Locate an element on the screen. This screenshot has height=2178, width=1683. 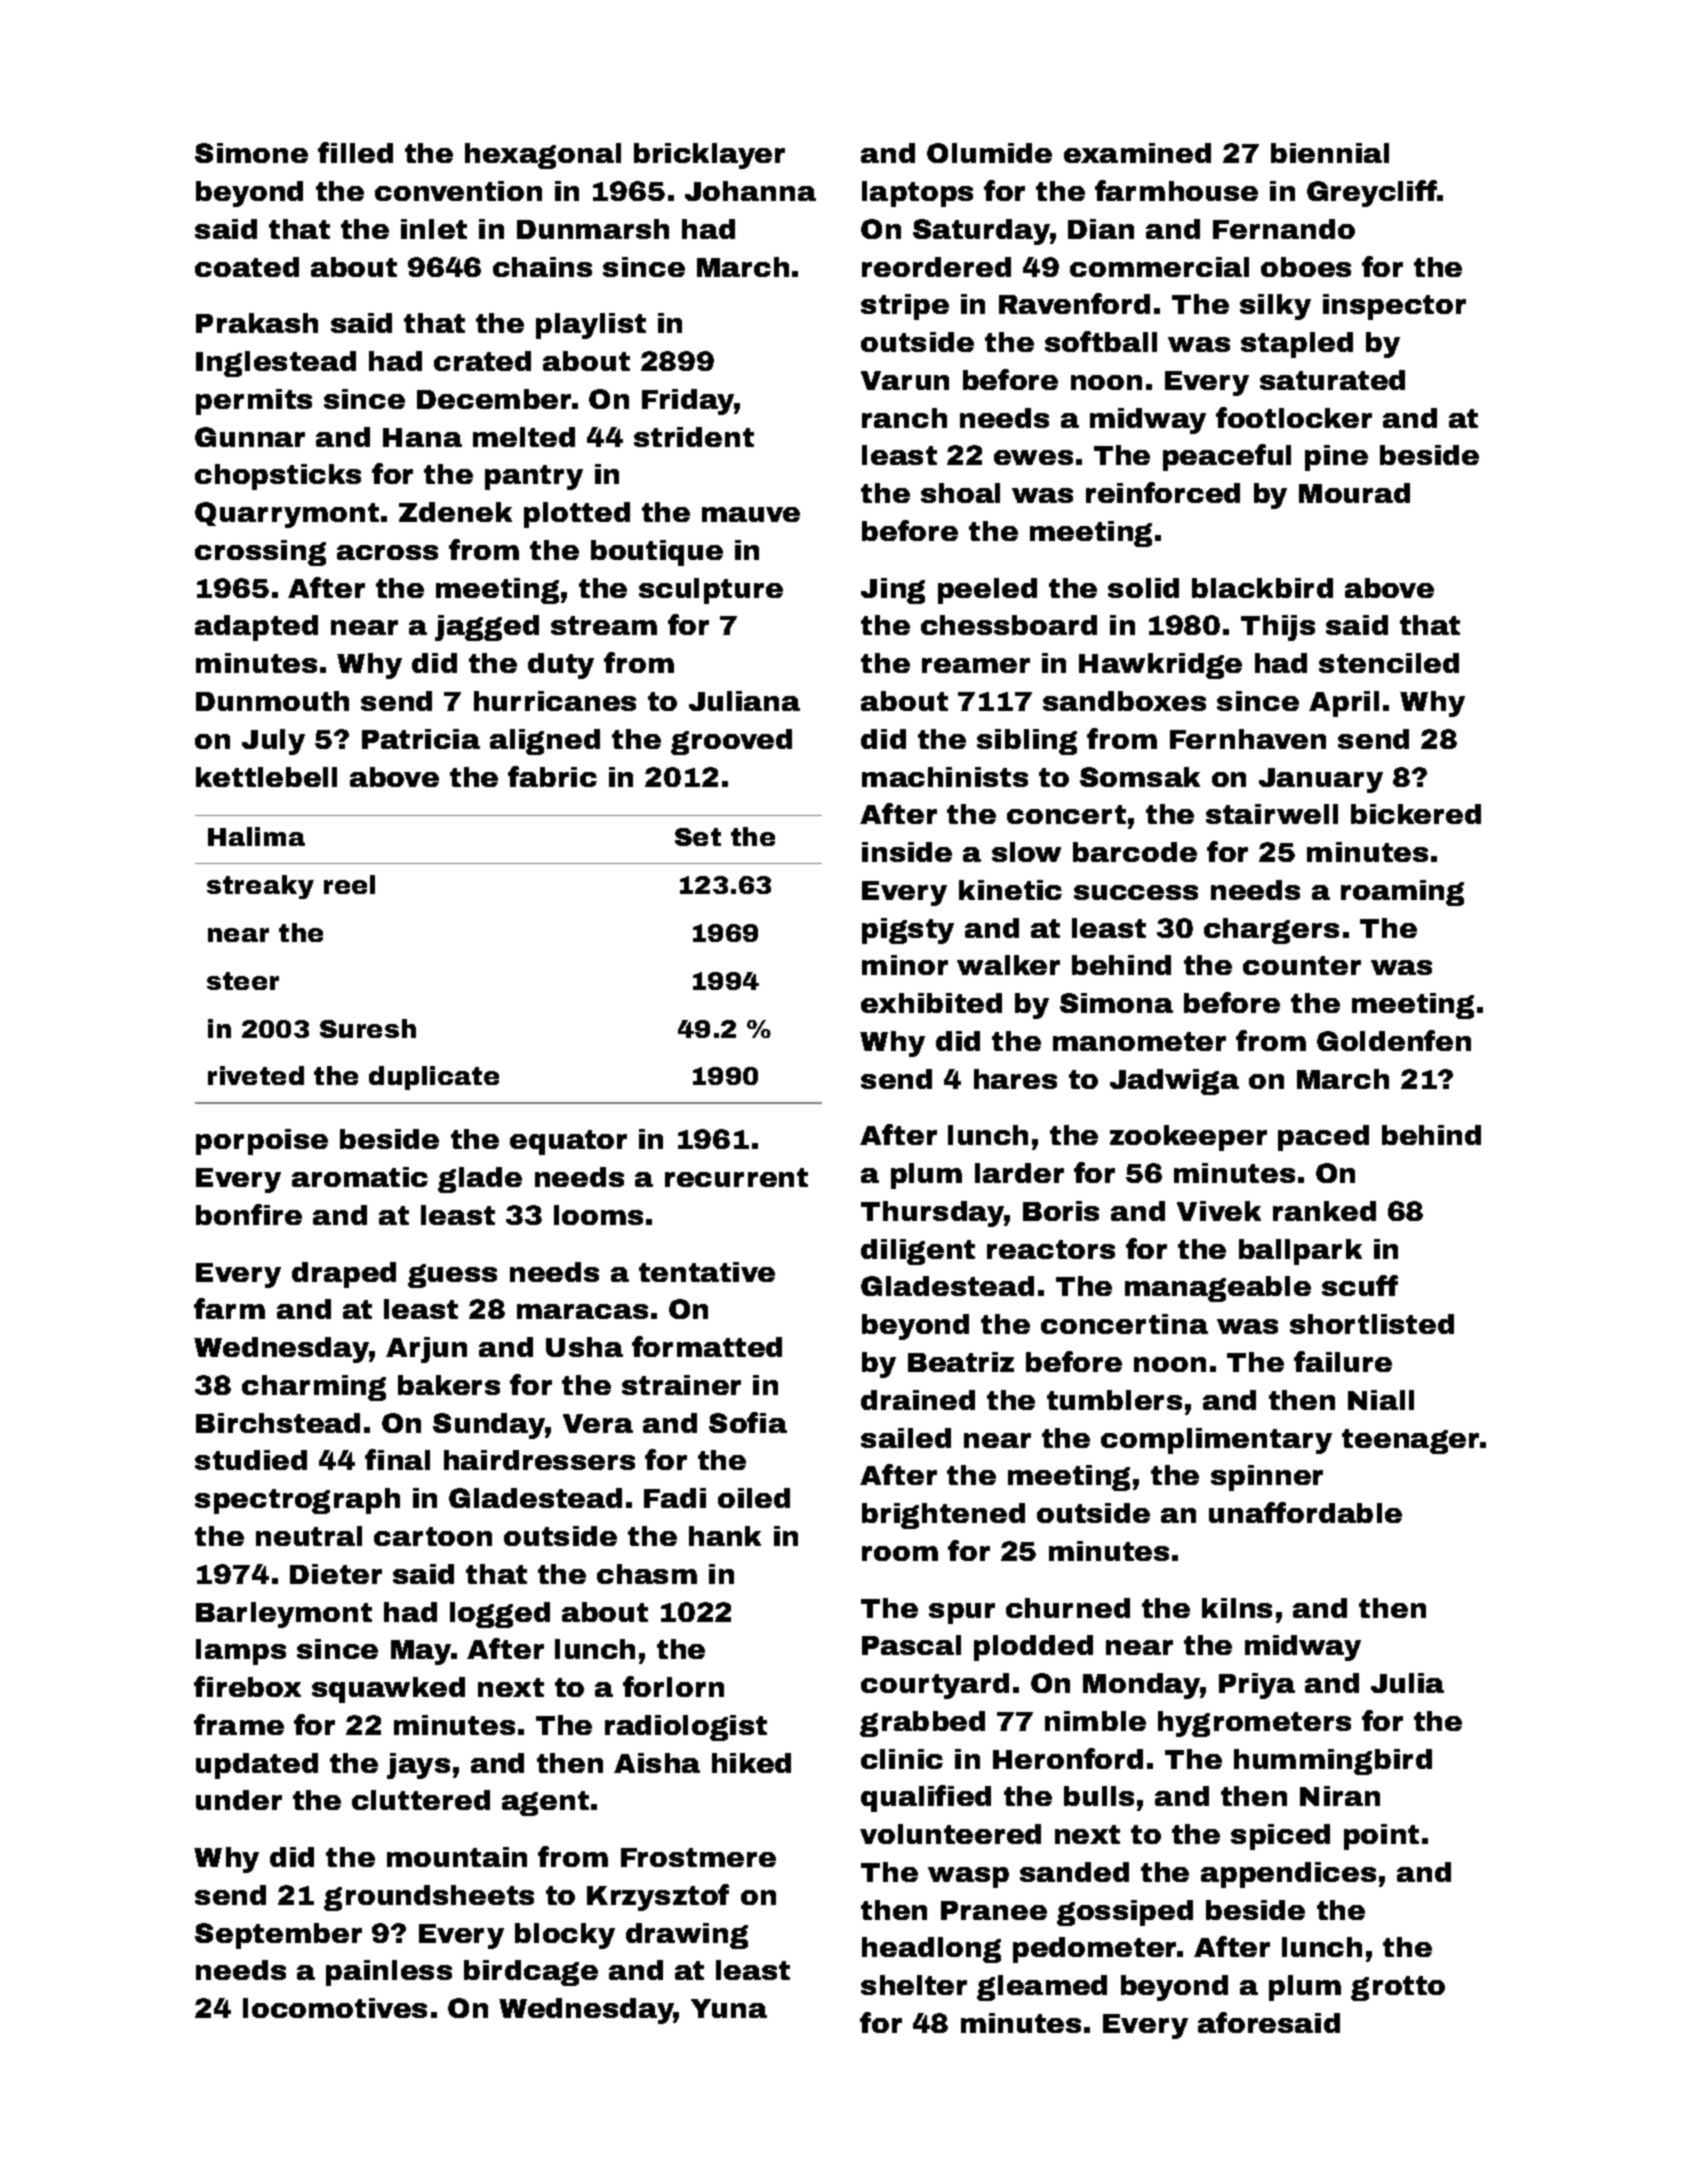
stripe is located at coordinates (905, 307).
